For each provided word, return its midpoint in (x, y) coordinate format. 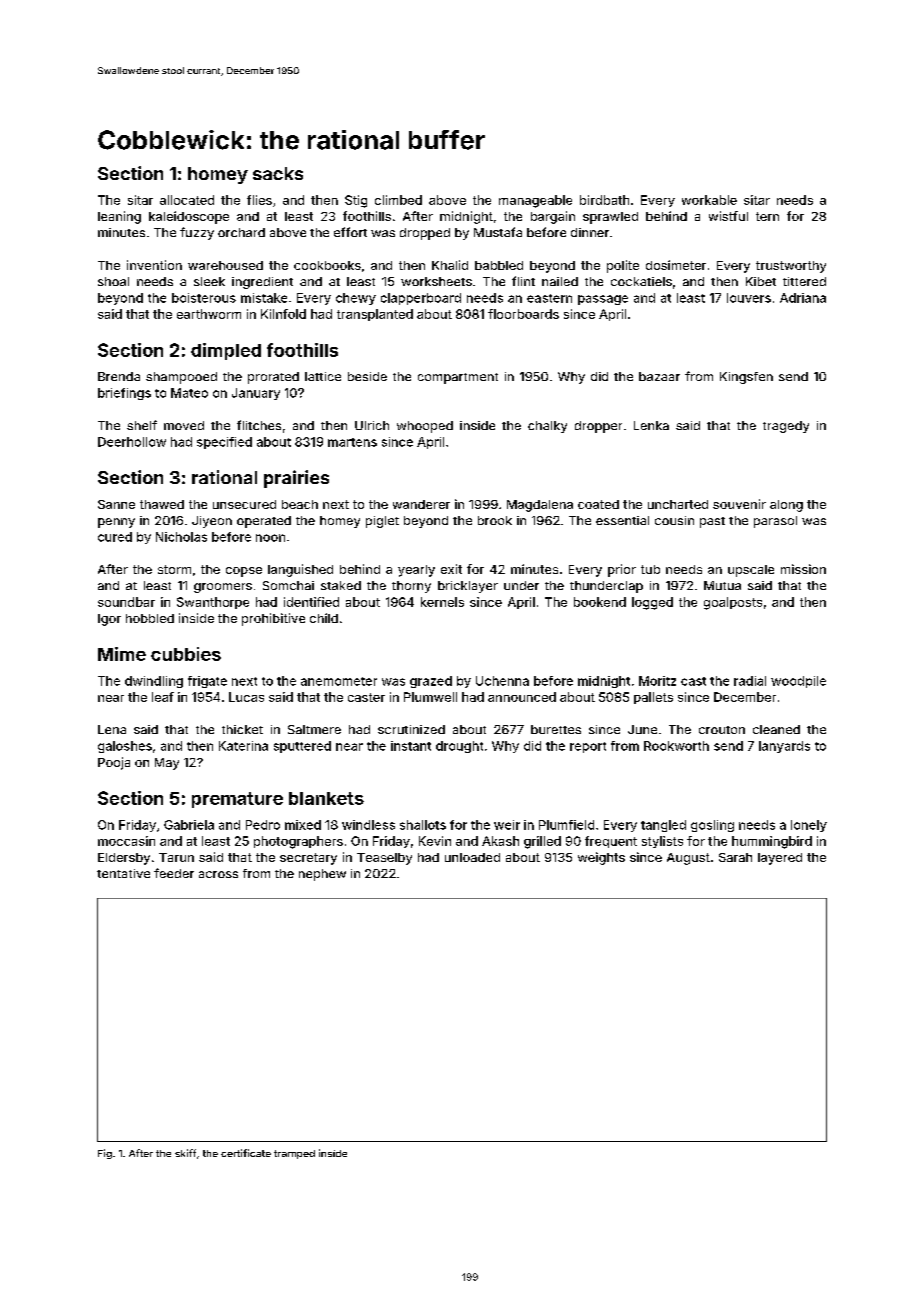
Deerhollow (132, 442)
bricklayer (468, 587)
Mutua (722, 585)
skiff (185, 1153)
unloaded (472, 857)
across (218, 874)
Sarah (735, 857)
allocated (187, 200)
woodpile (798, 682)
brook (495, 520)
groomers (223, 588)
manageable (535, 201)
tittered (804, 281)
